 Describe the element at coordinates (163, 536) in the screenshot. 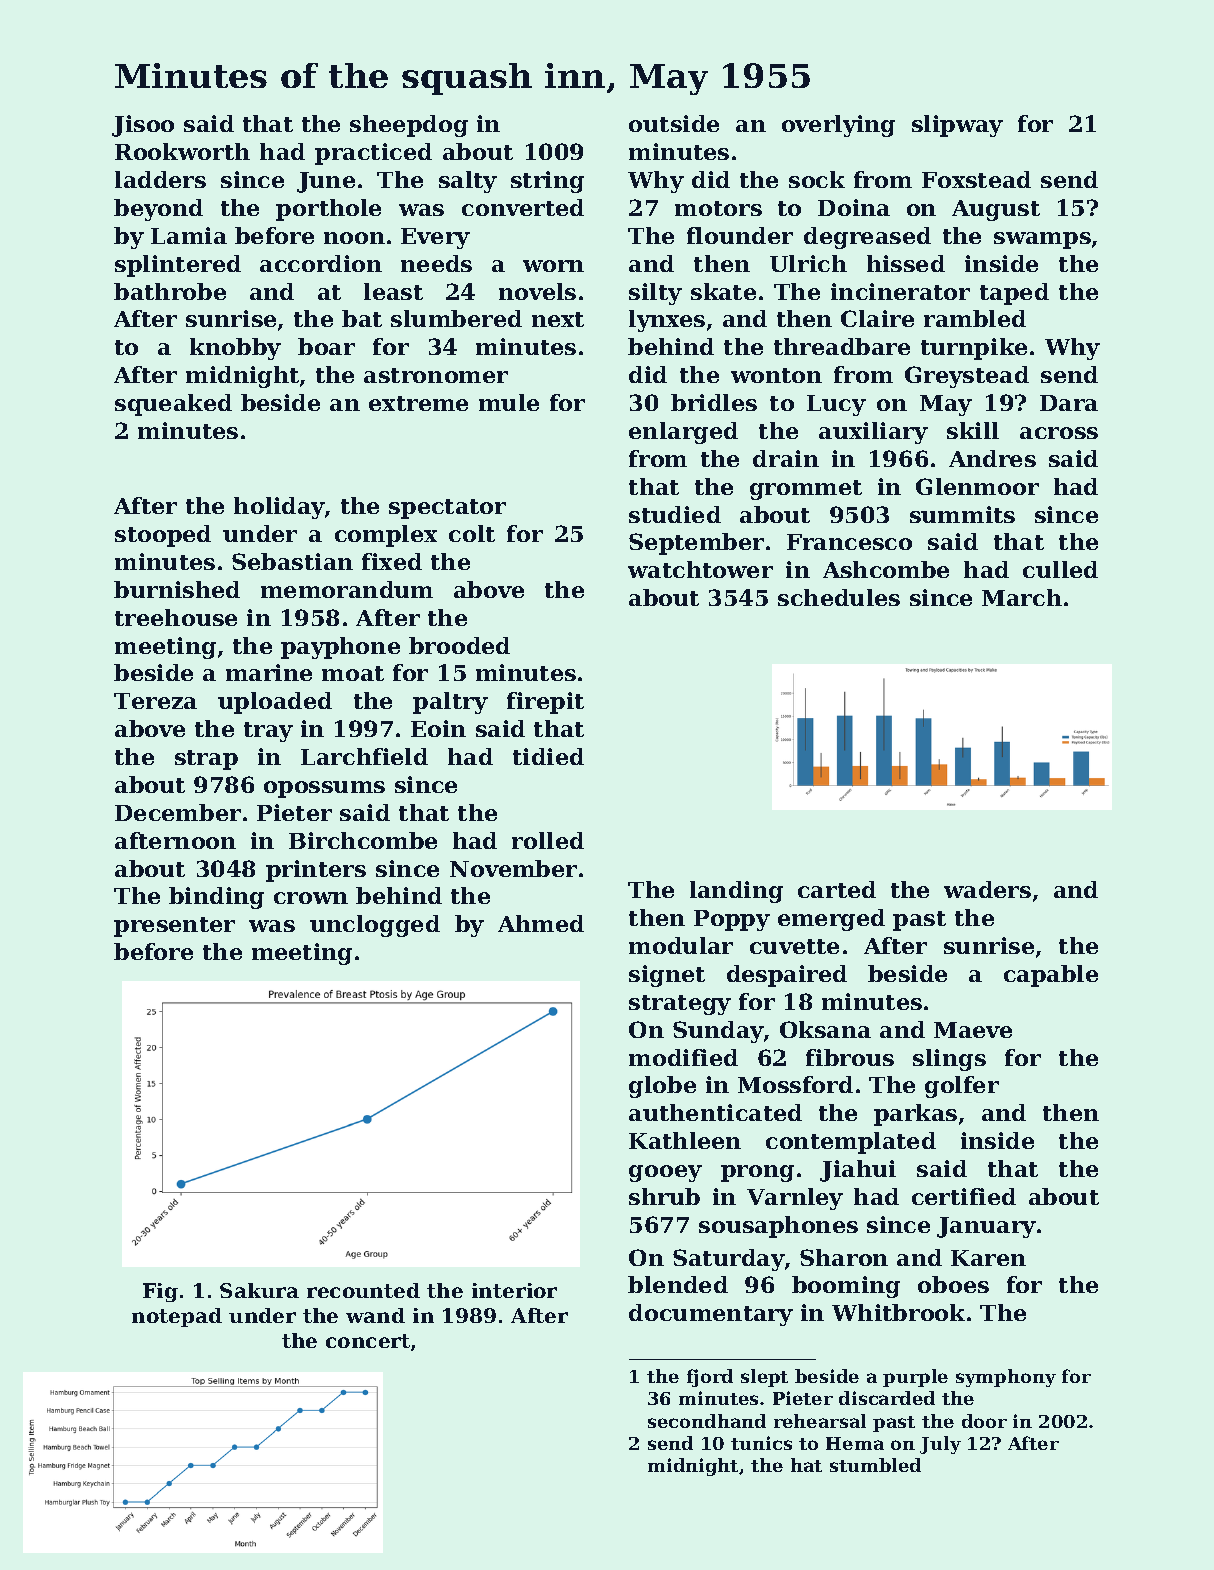

I see `stooped` at that location.
